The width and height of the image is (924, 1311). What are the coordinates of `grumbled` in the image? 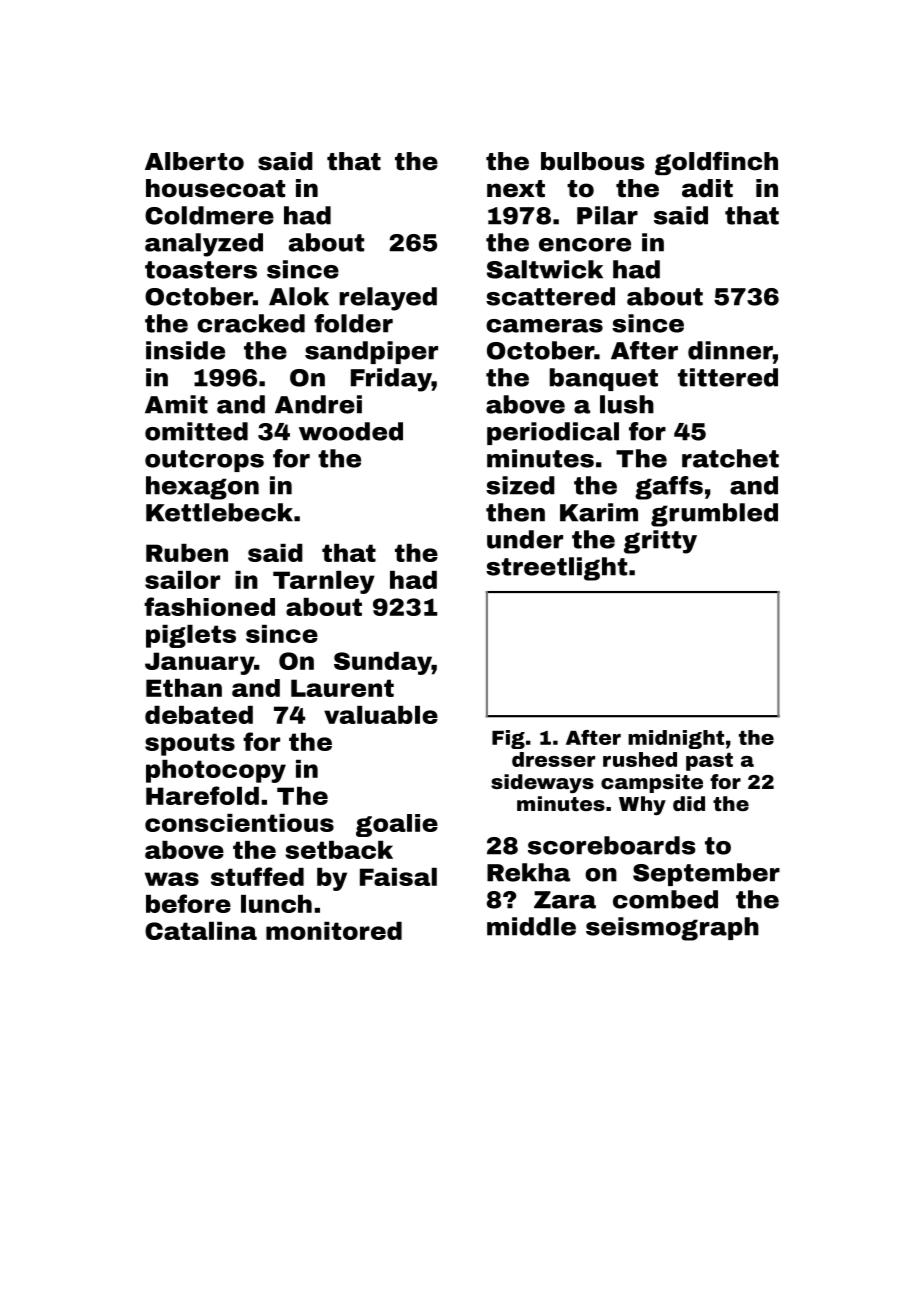 It's located at (714, 515).
